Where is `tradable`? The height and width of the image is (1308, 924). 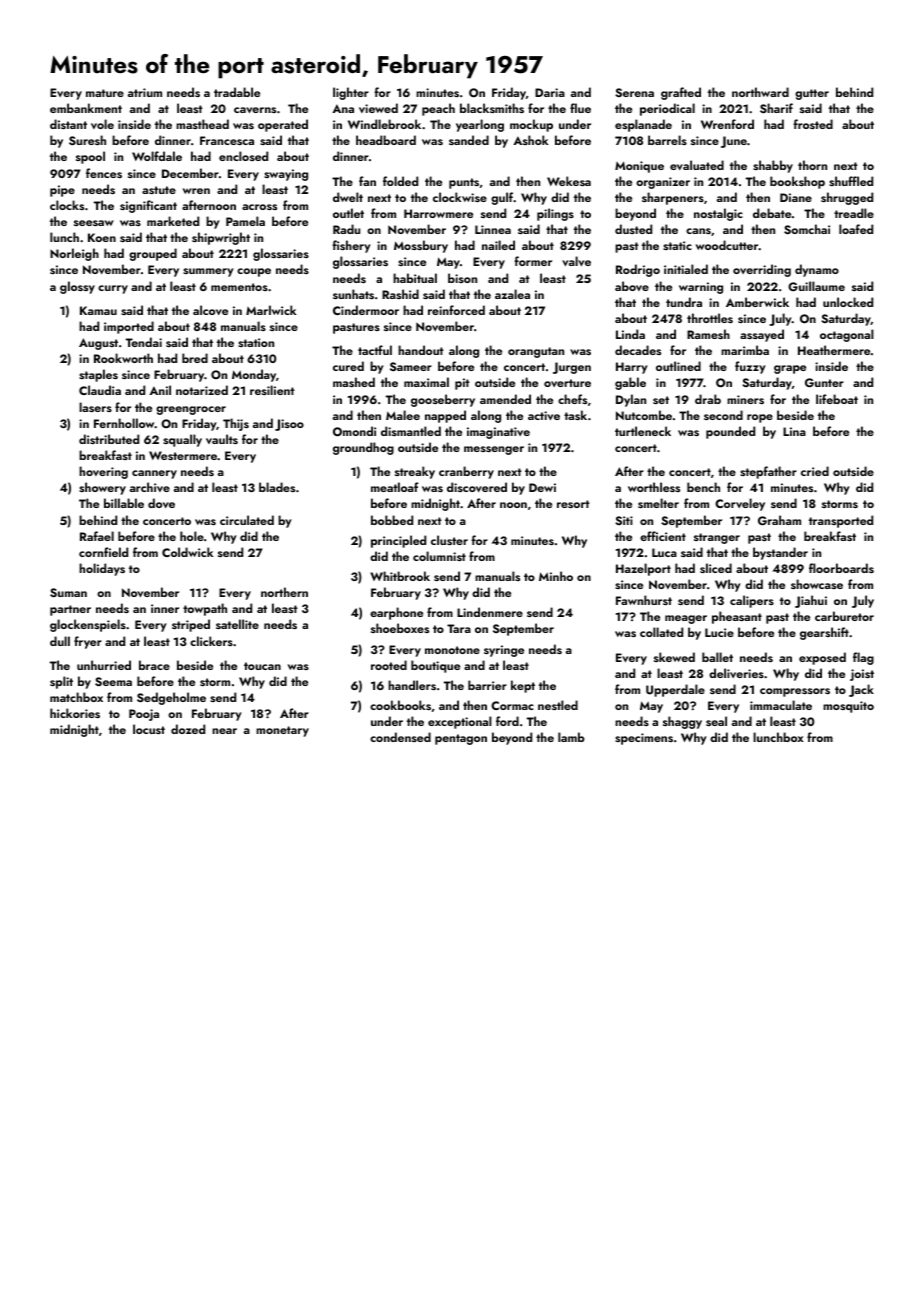 tradable is located at coordinates (237, 92).
